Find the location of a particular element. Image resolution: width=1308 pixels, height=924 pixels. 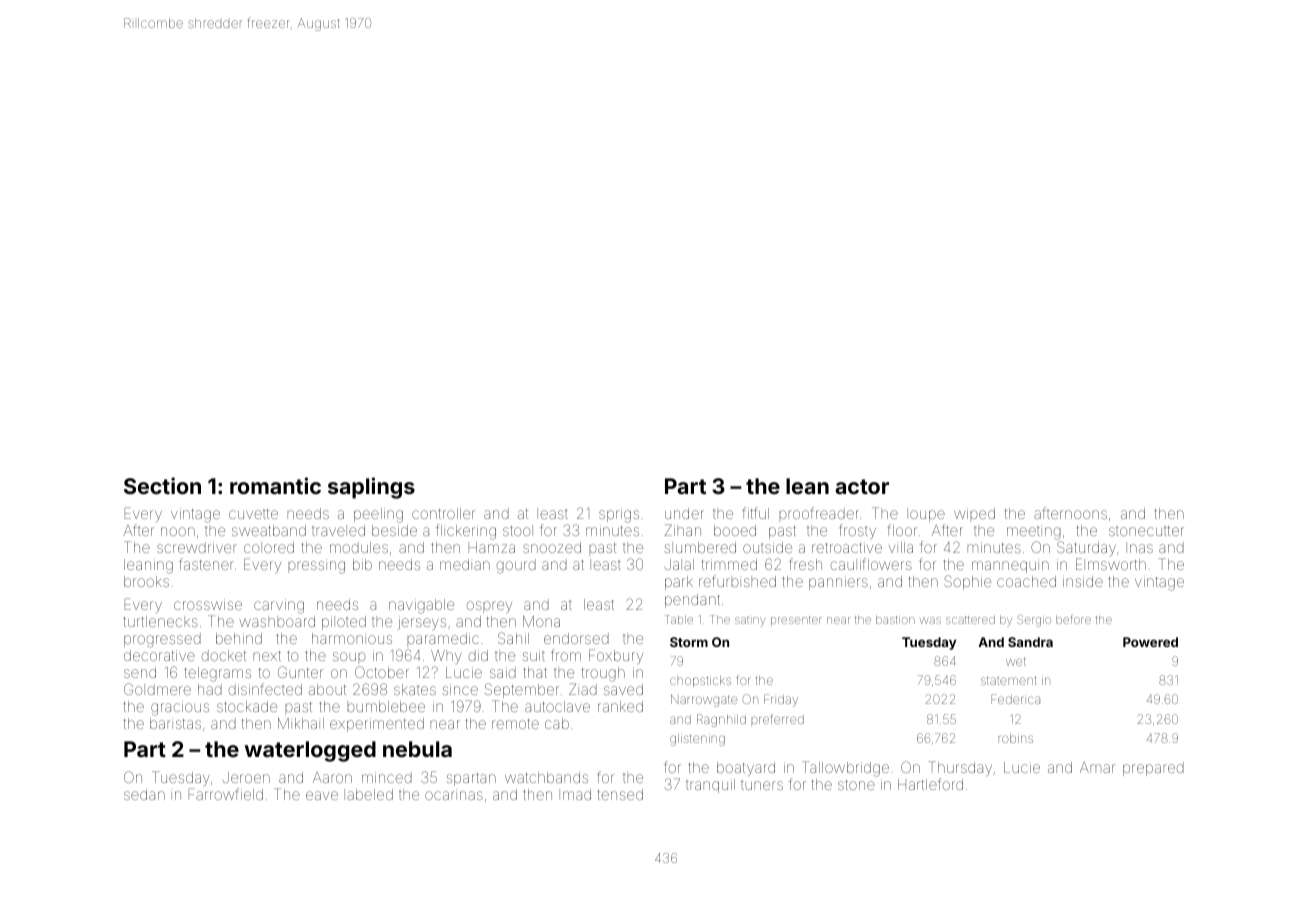

tensed is located at coordinates (620, 794).
